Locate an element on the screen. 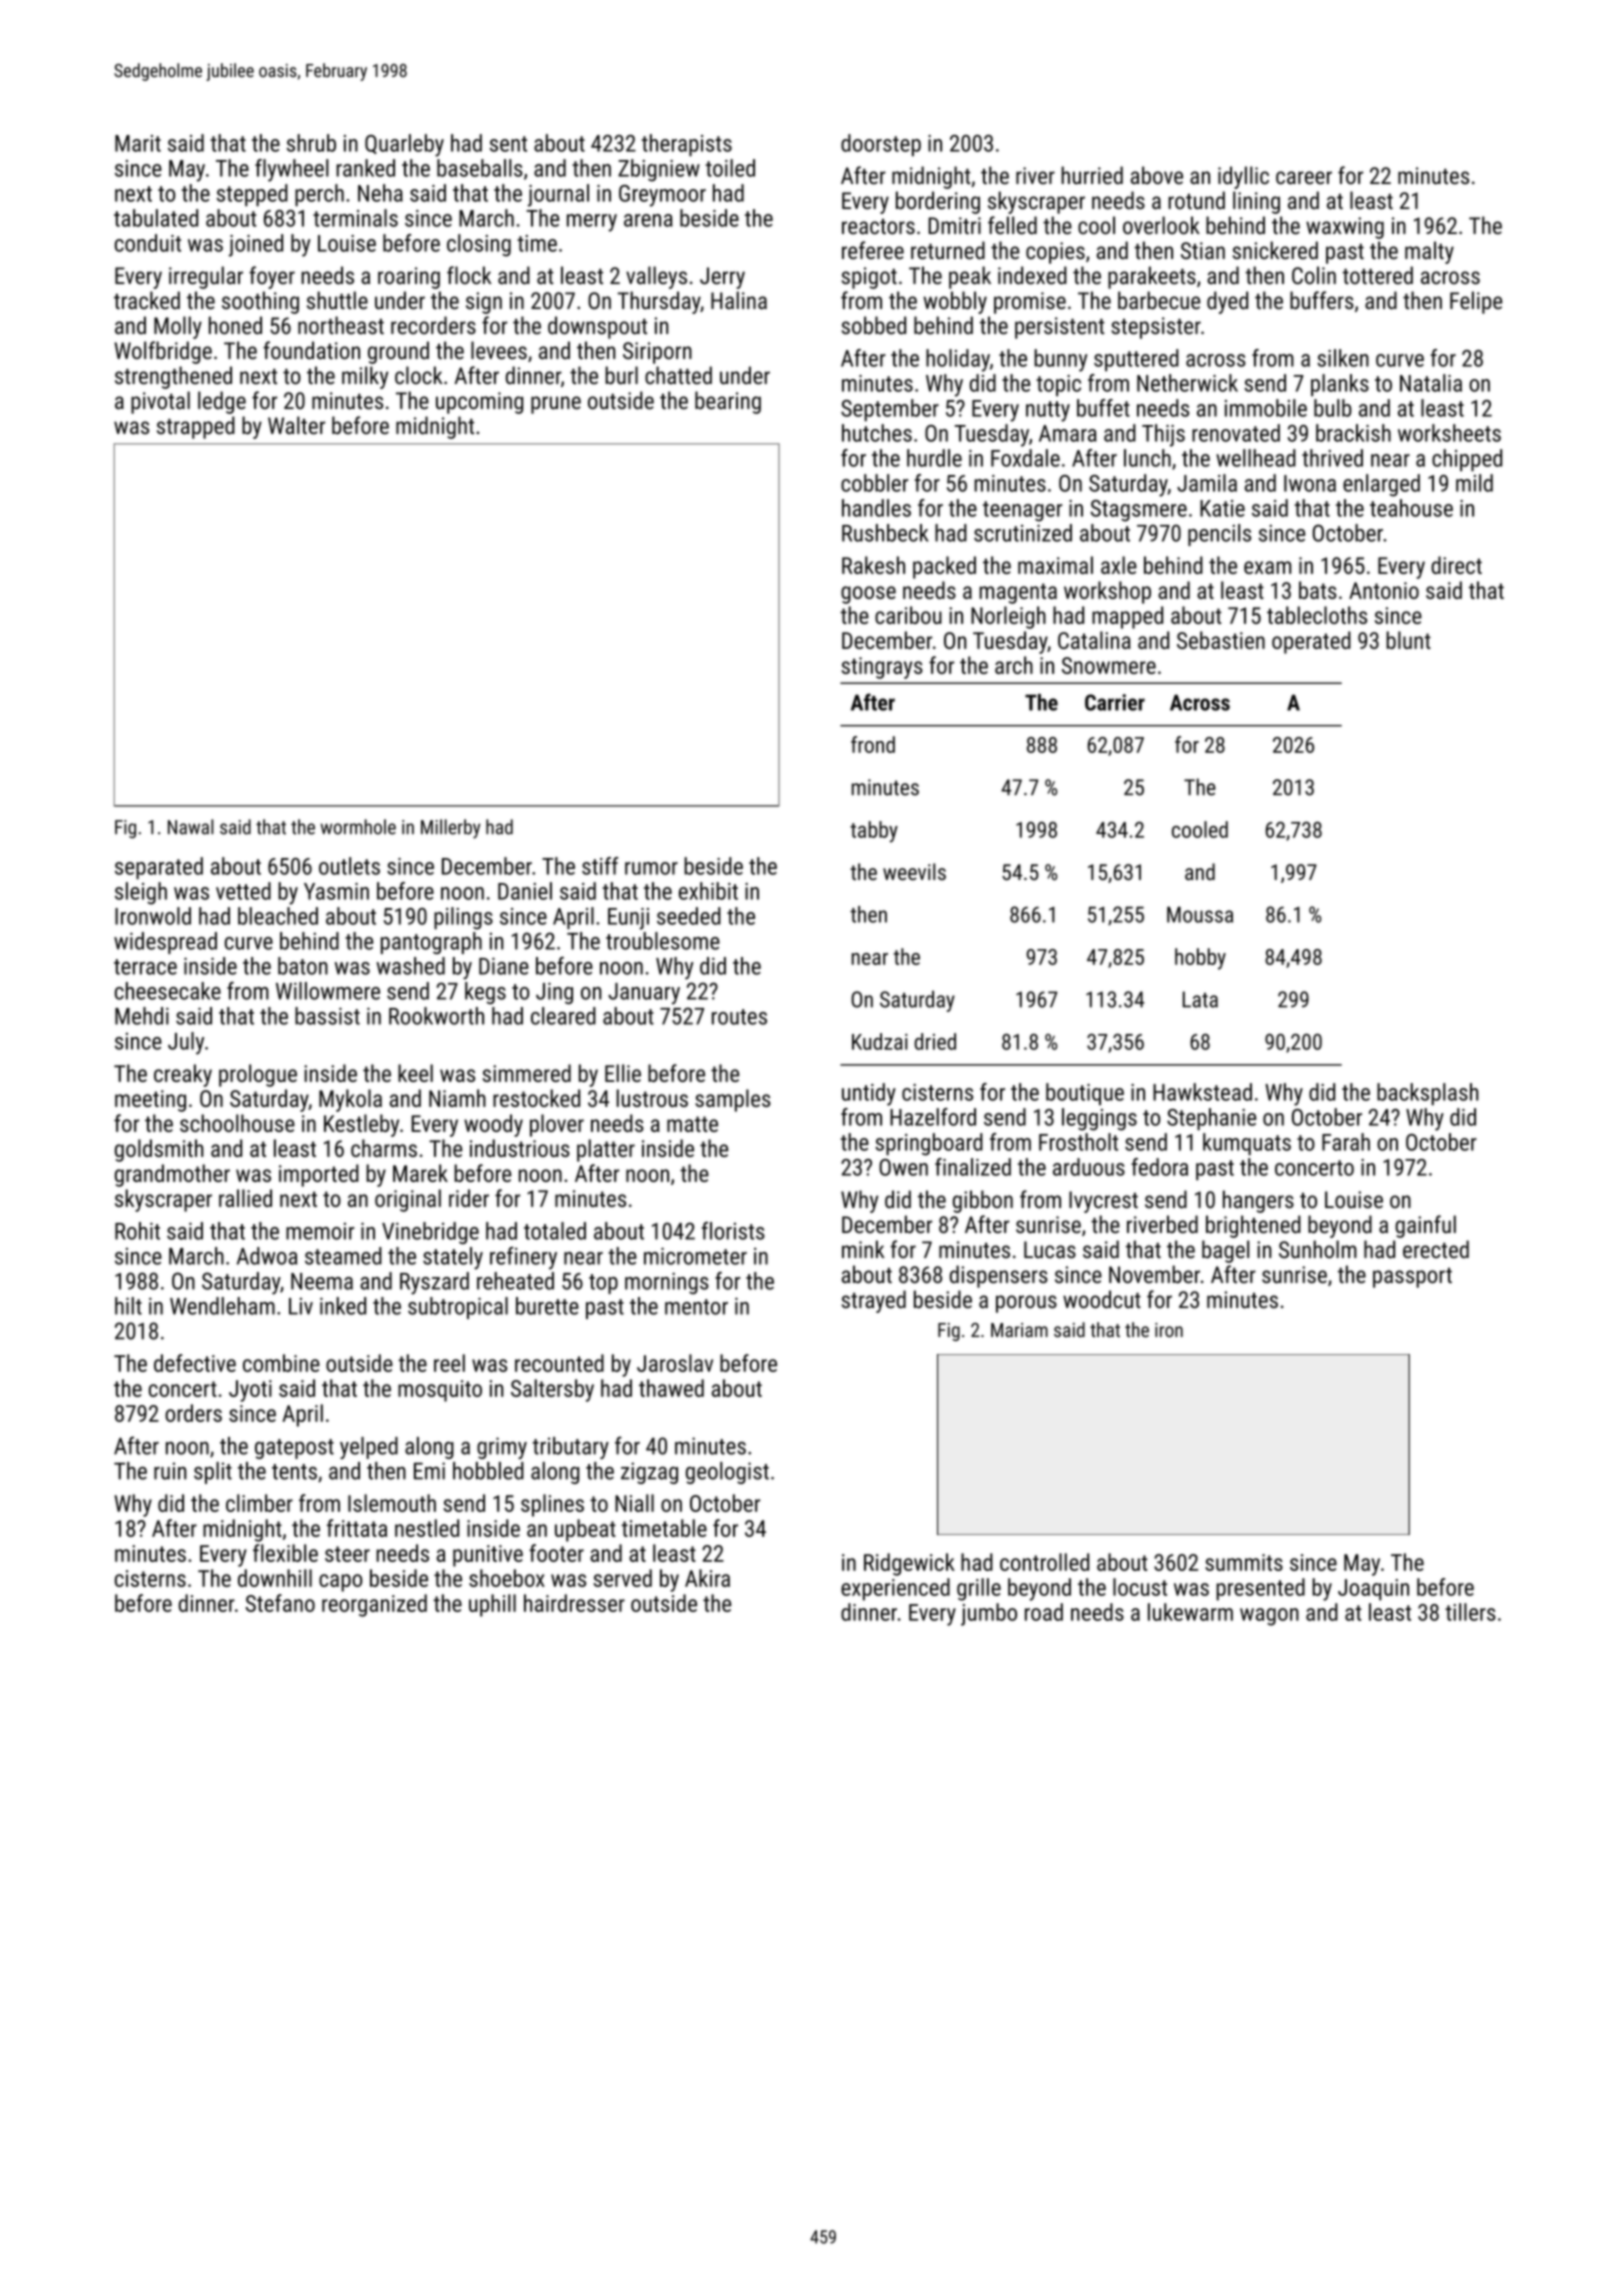 The image size is (1620, 2292). geologist is located at coordinates (727, 1473).
